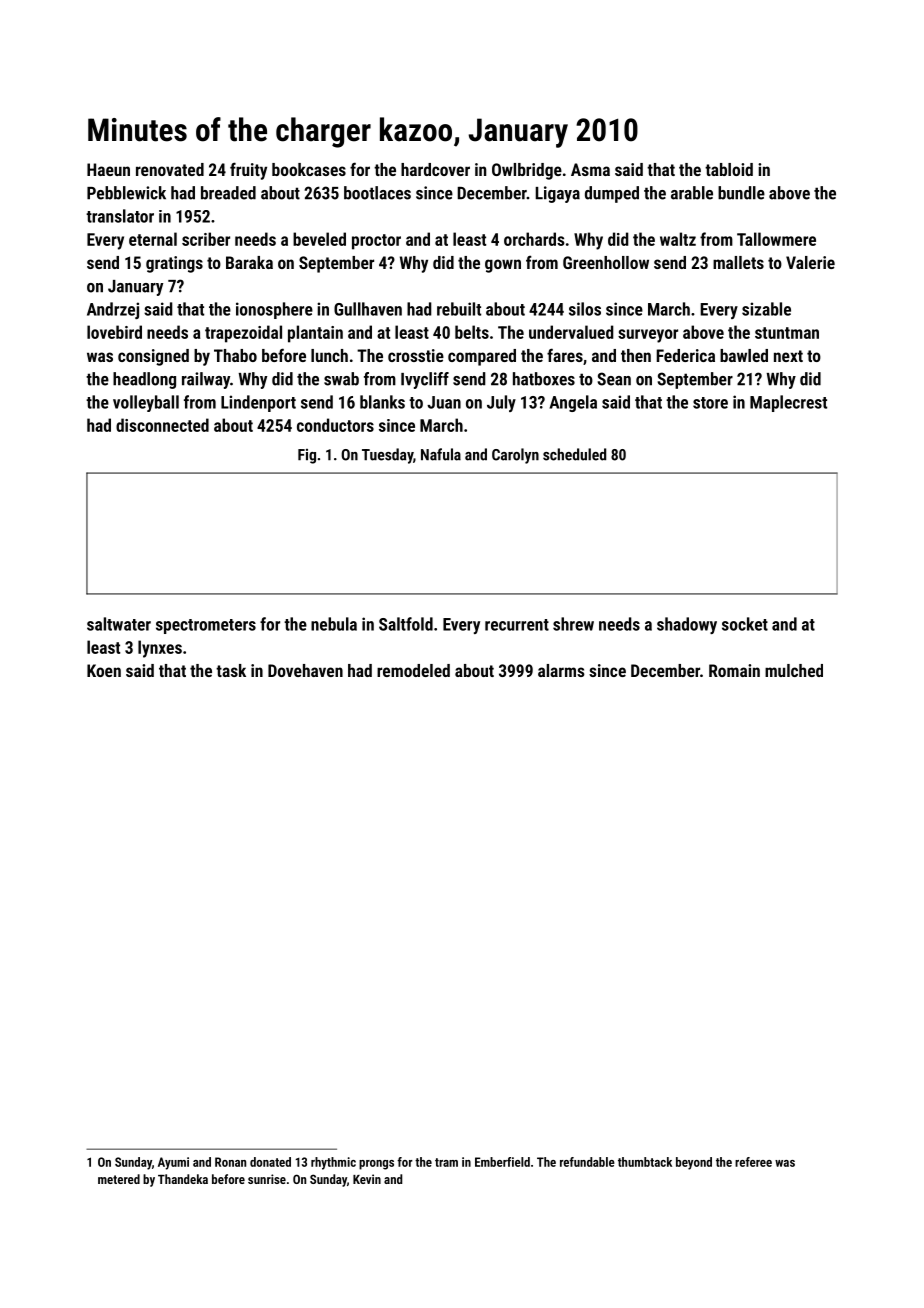 The width and height of the image is (924, 1308). Describe the element at coordinates (270, 1162) in the image. I see `donated` at that location.
